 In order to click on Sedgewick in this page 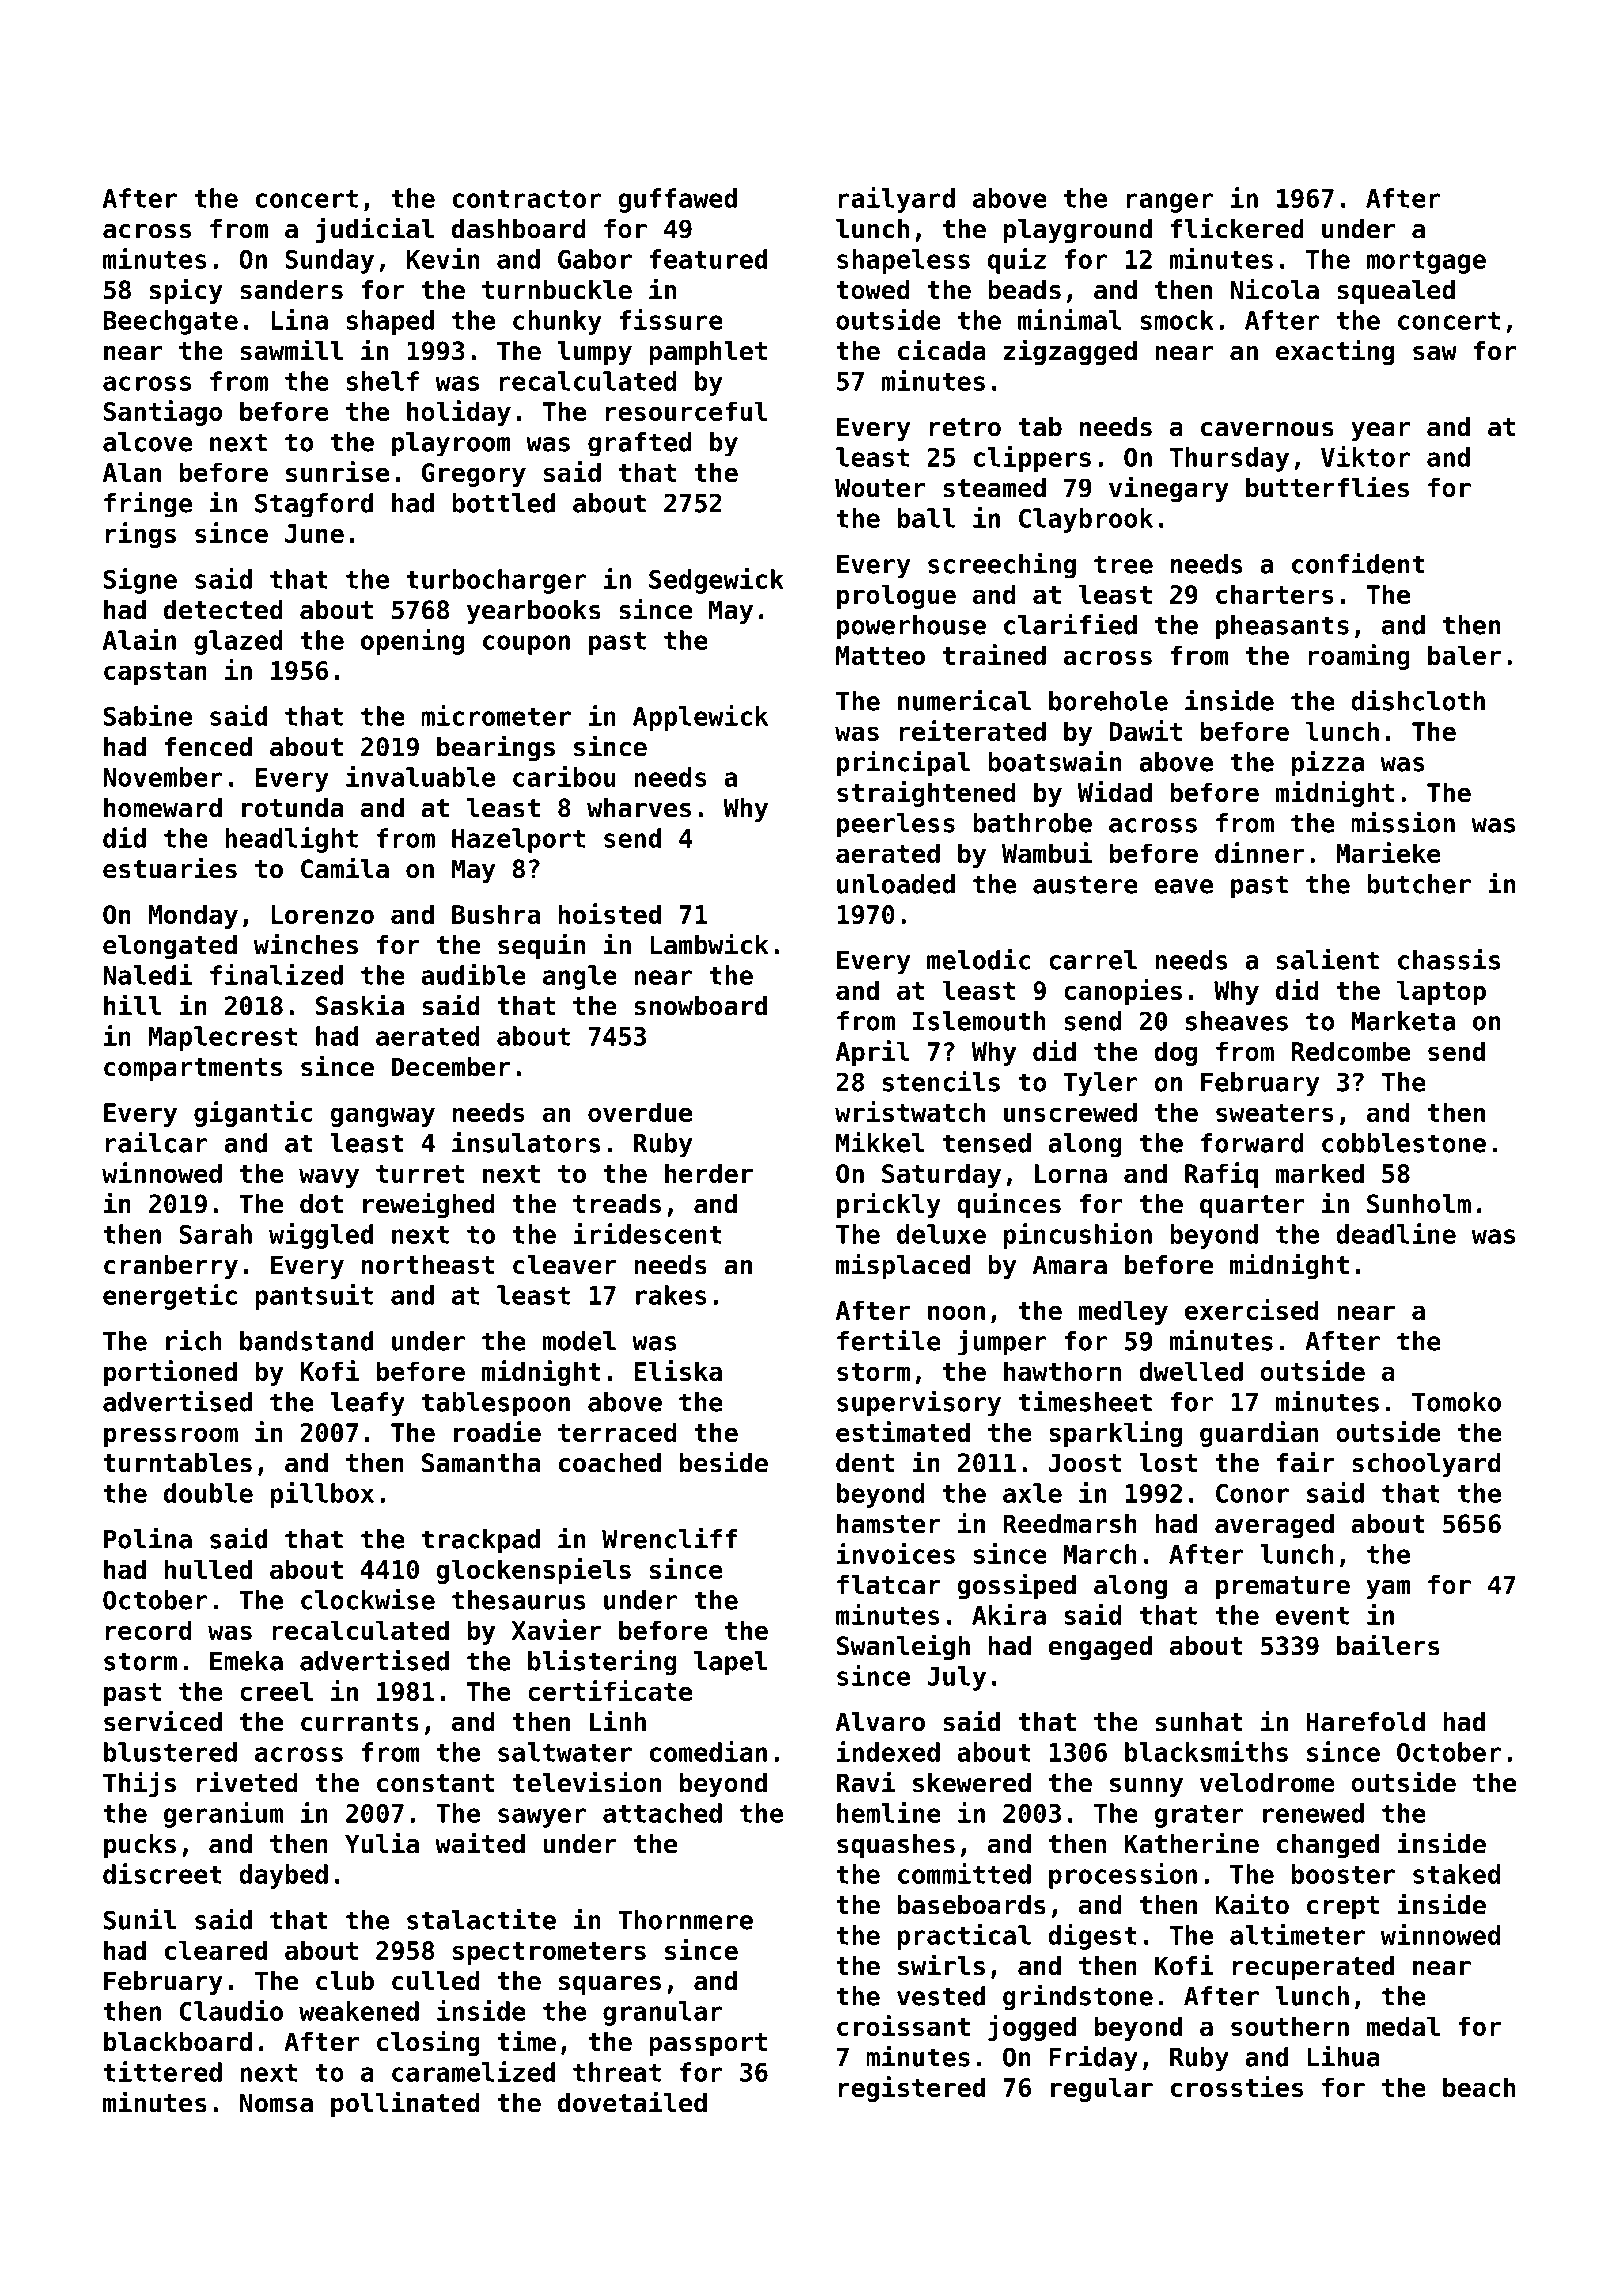, I will do `click(716, 581)`.
